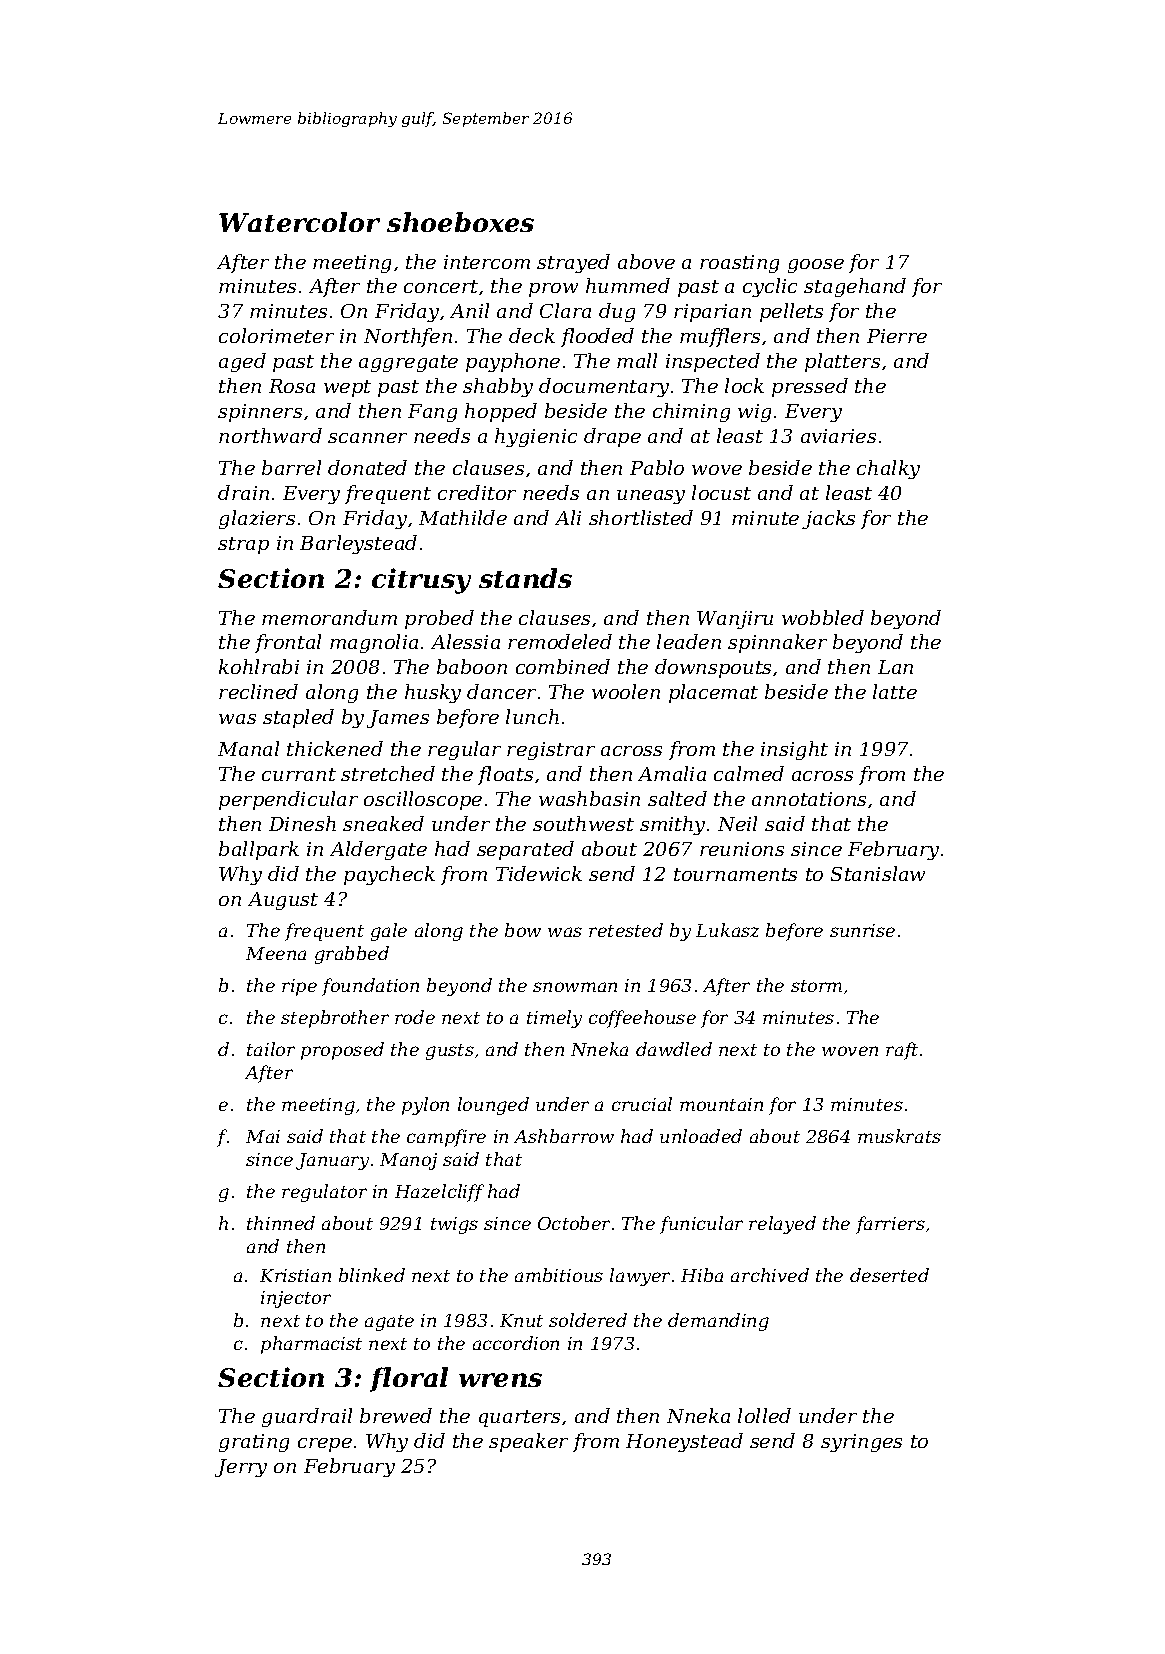 This screenshot has width=1165, height=1654. I want to click on brewed, so click(396, 1415).
